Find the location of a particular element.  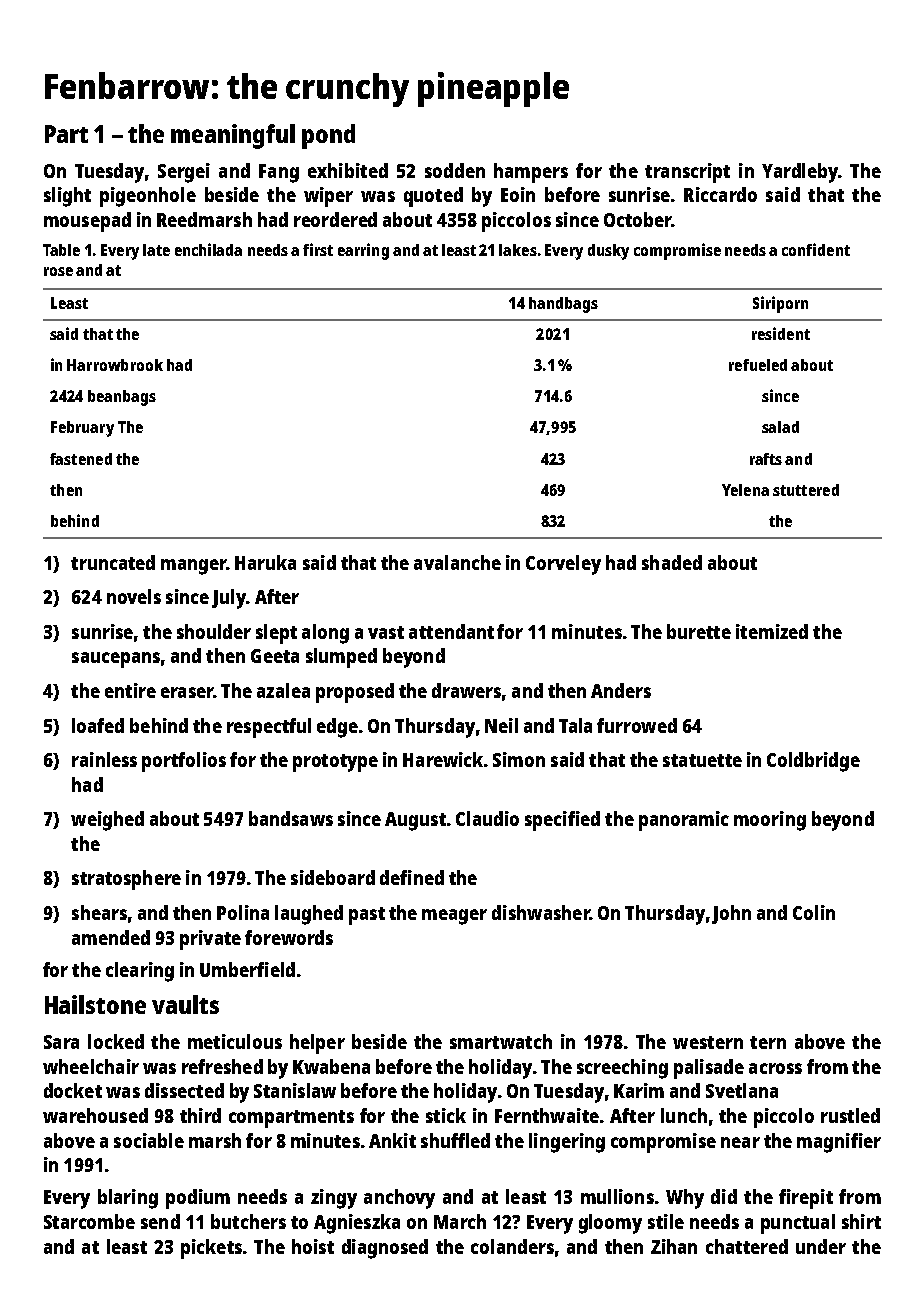

handbags is located at coordinates (563, 305).
